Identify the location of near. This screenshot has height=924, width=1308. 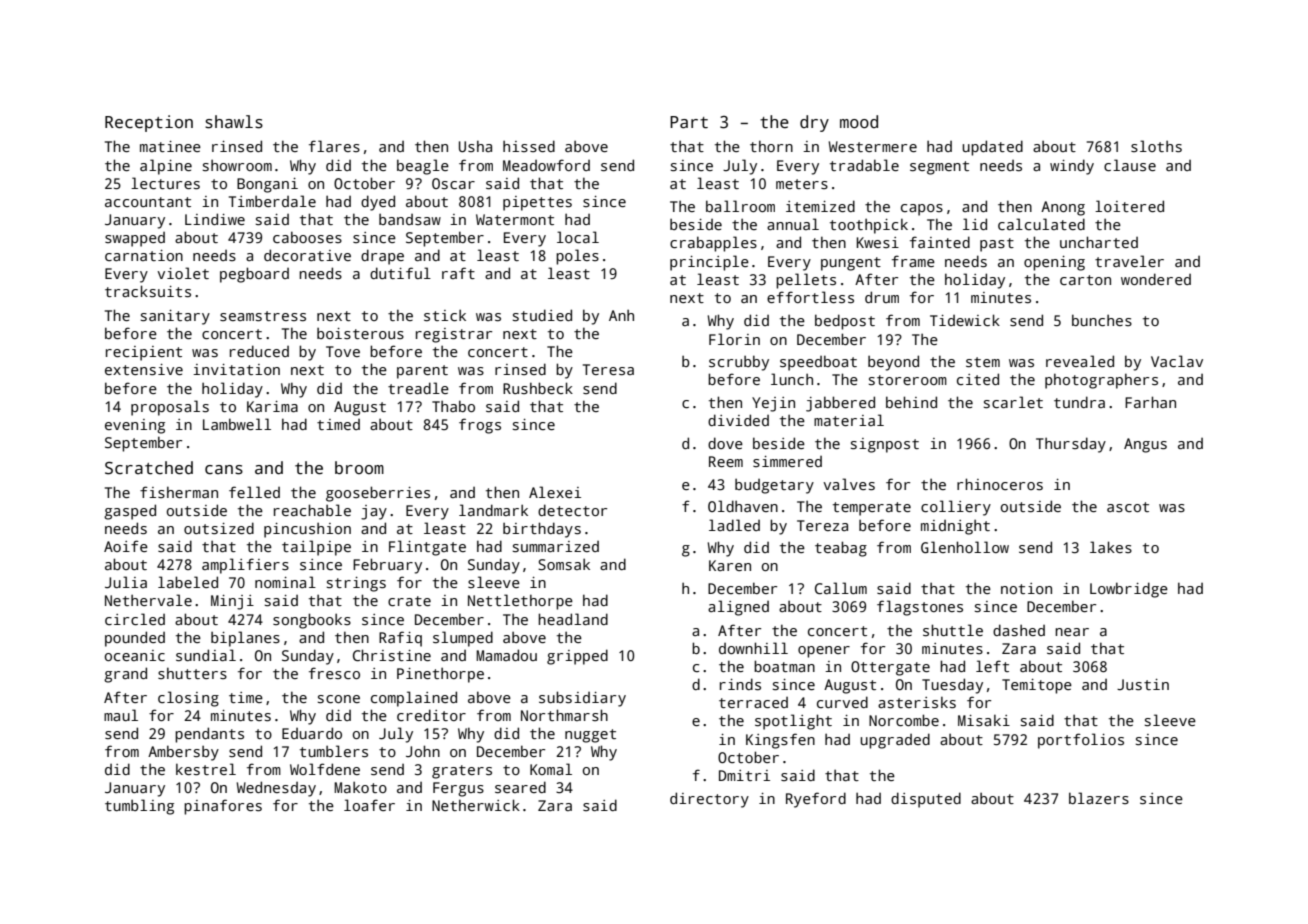
(1072, 632).
